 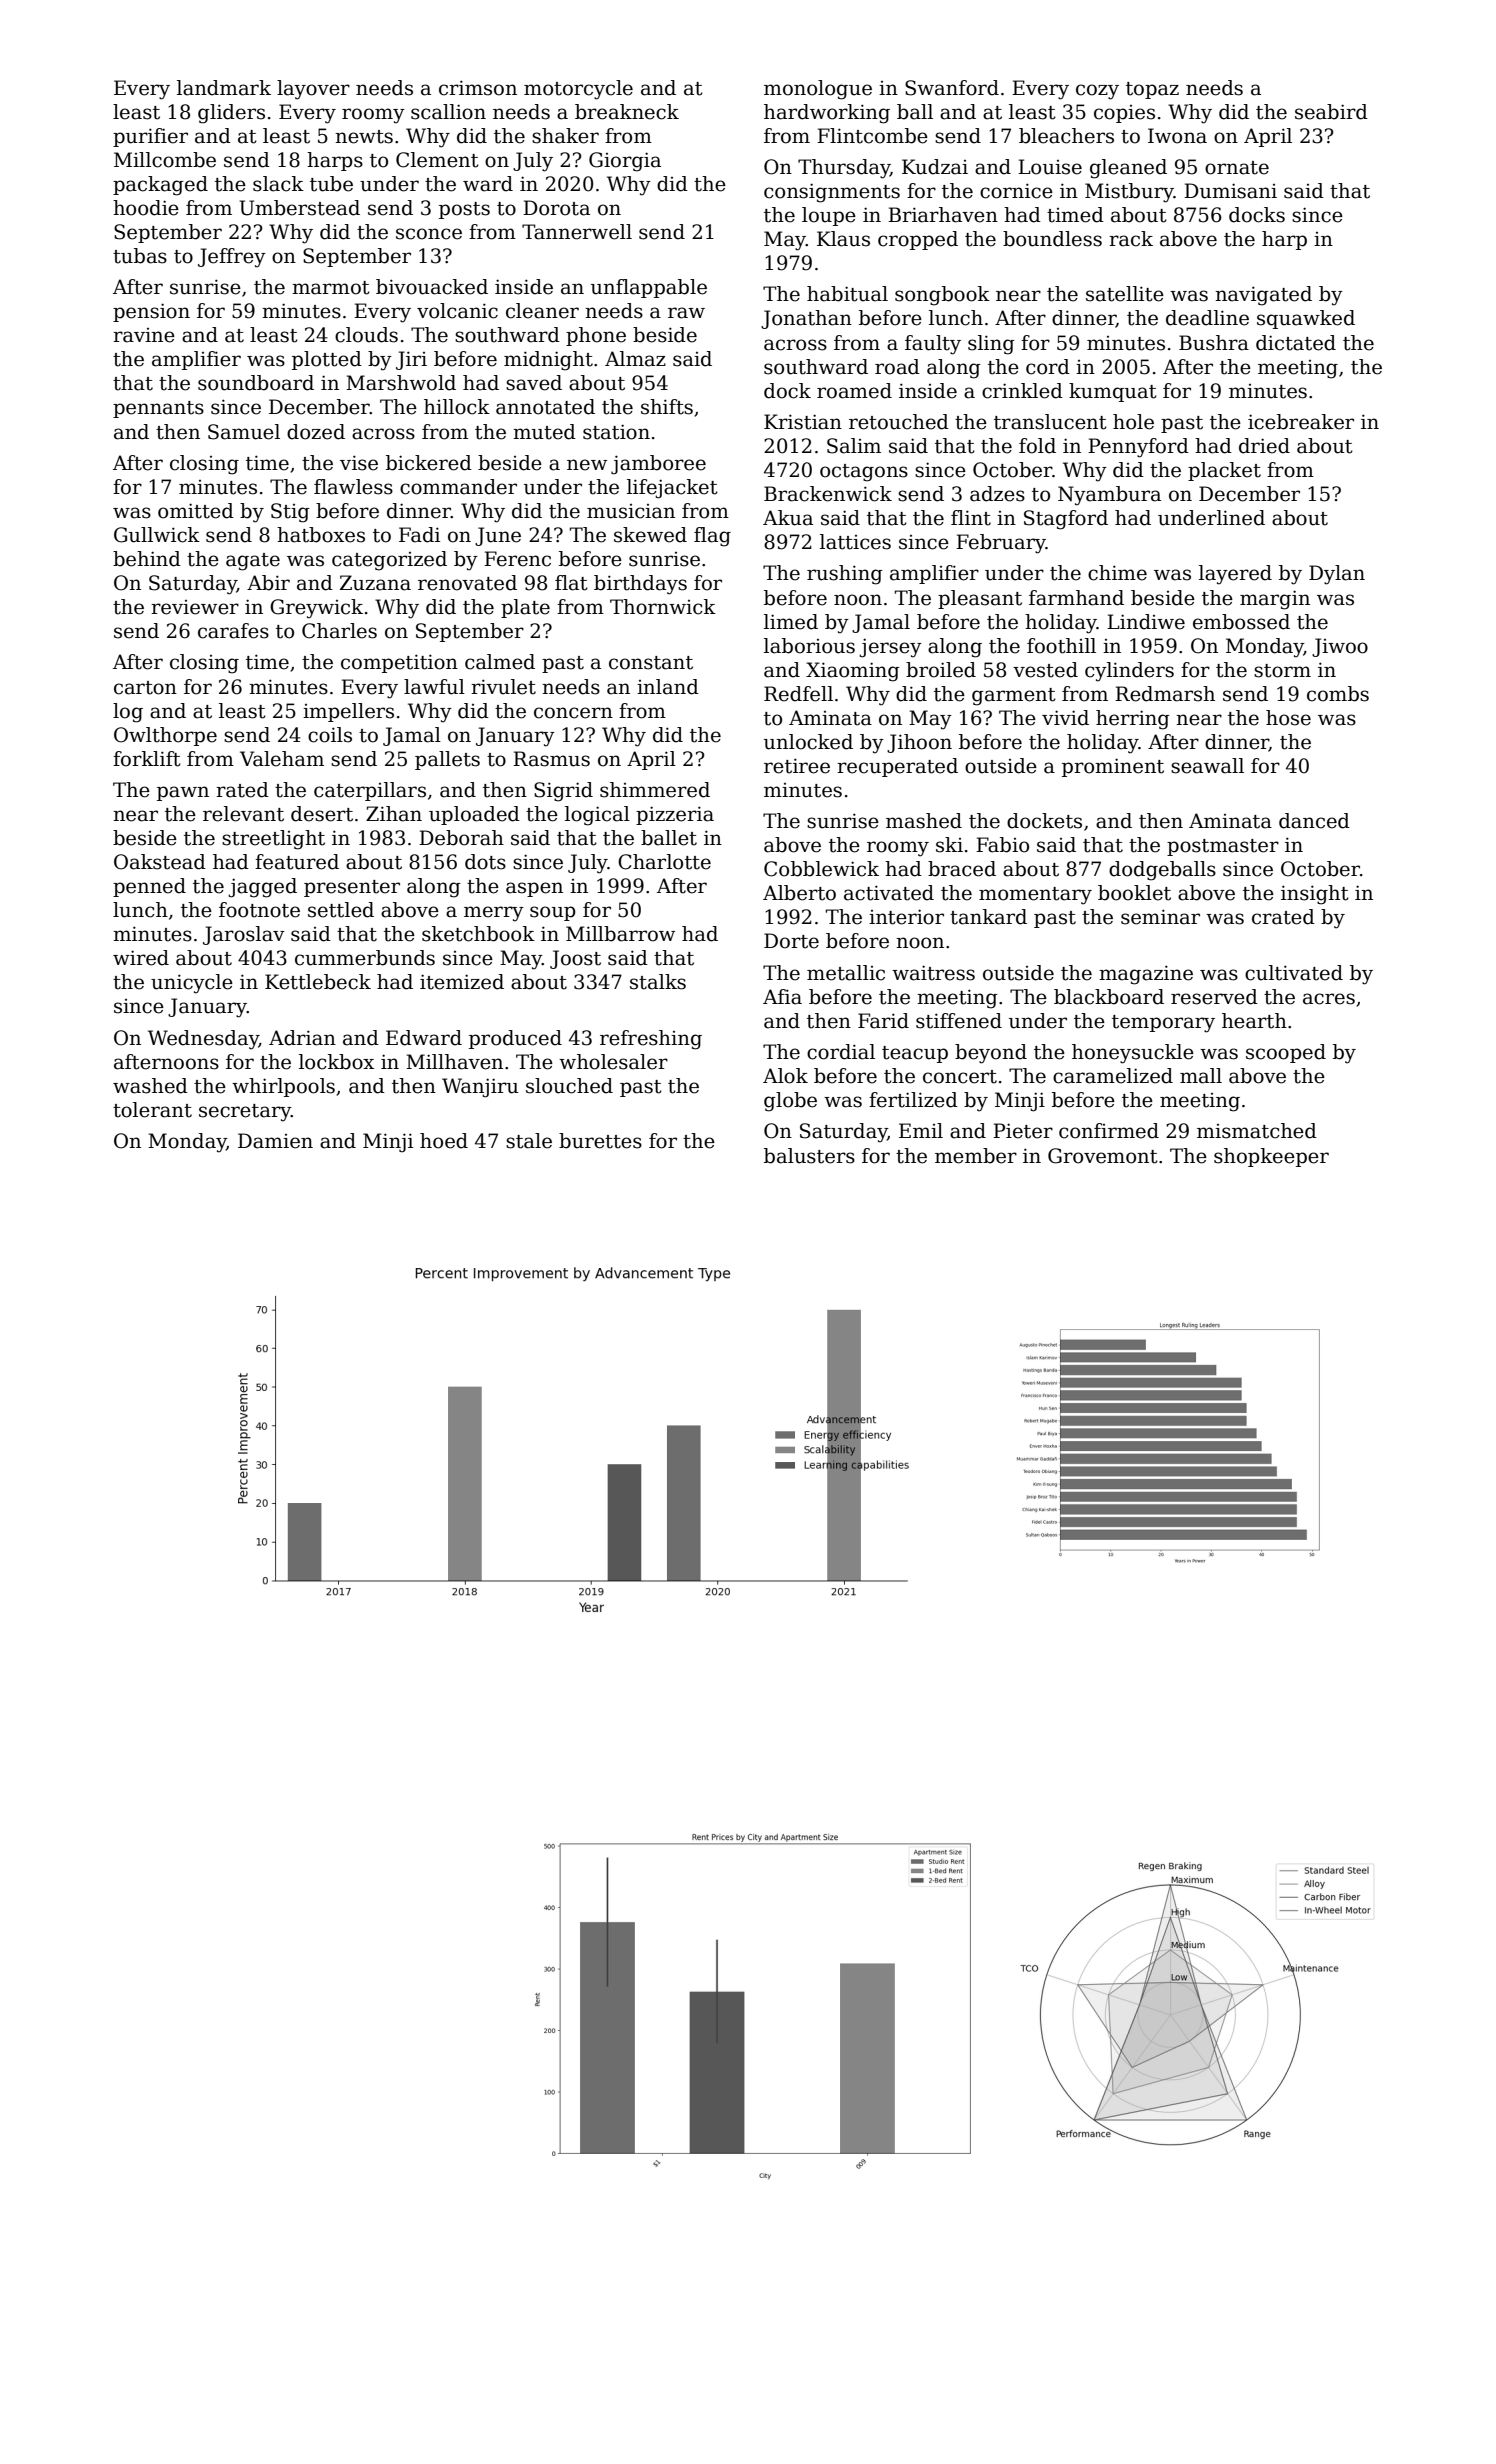 What do you see at coordinates (352, 888) in the document?
I see `presenter` at bounding box center [352, 888].
